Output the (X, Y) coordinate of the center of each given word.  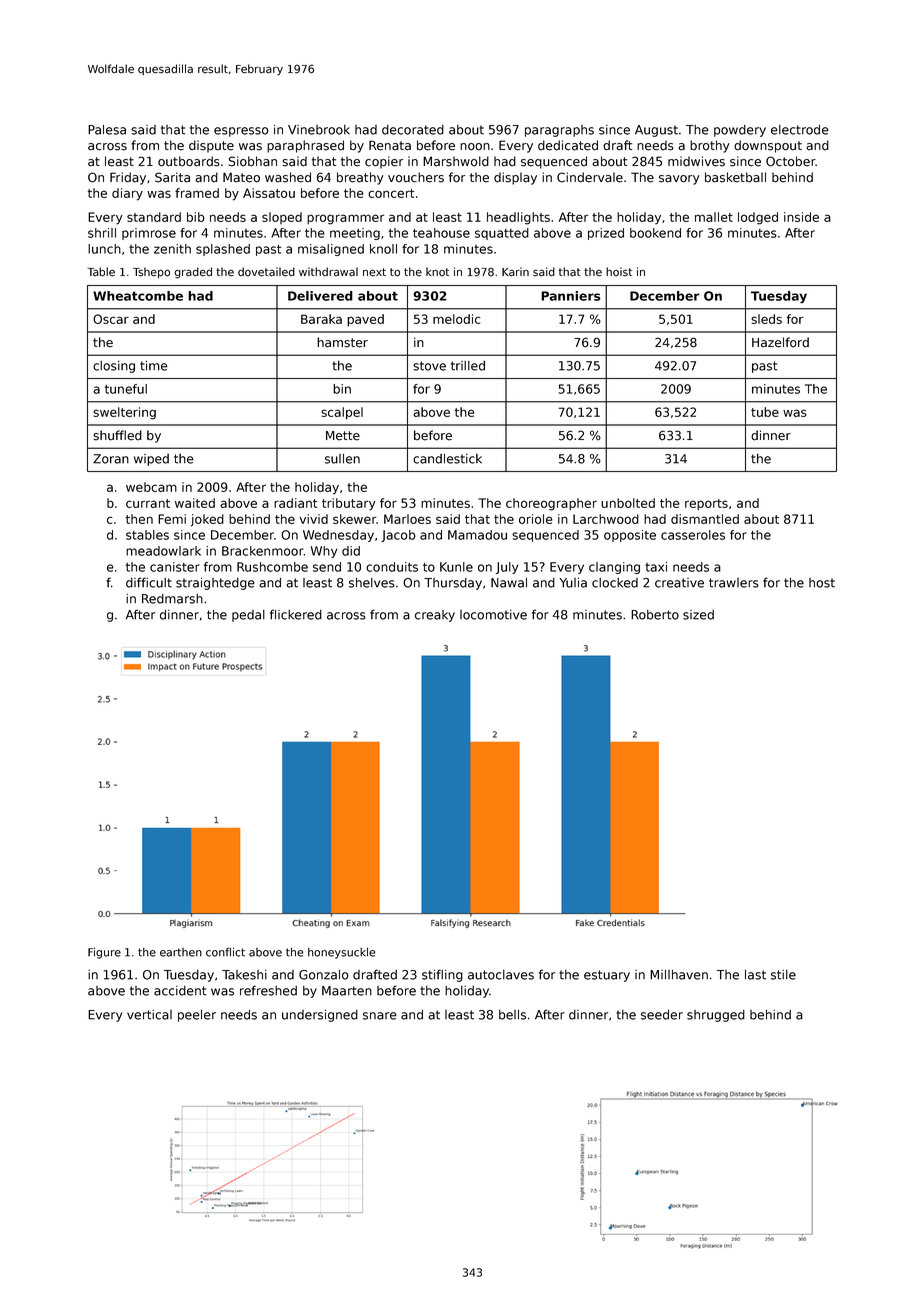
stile (783, 975)
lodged (758, 218)
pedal (248, 616)
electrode (800, 130)
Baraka (321, 319)
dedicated (568, 145)
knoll (383, 249)
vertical (149, 1015)
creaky (435, 616)
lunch (104, 249)
